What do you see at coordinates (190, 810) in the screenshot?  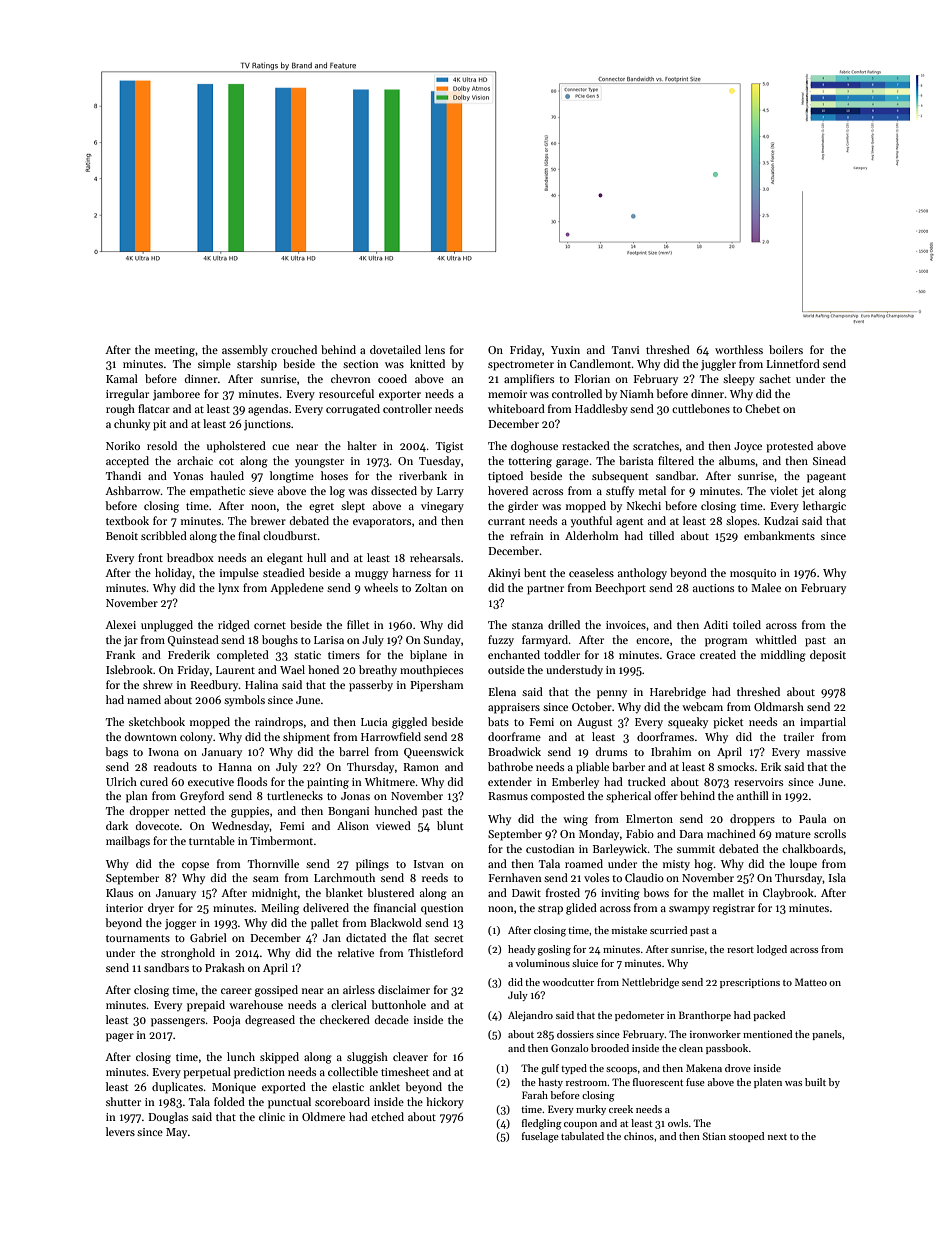 I see `netted` at bounding box center [190, 810].
